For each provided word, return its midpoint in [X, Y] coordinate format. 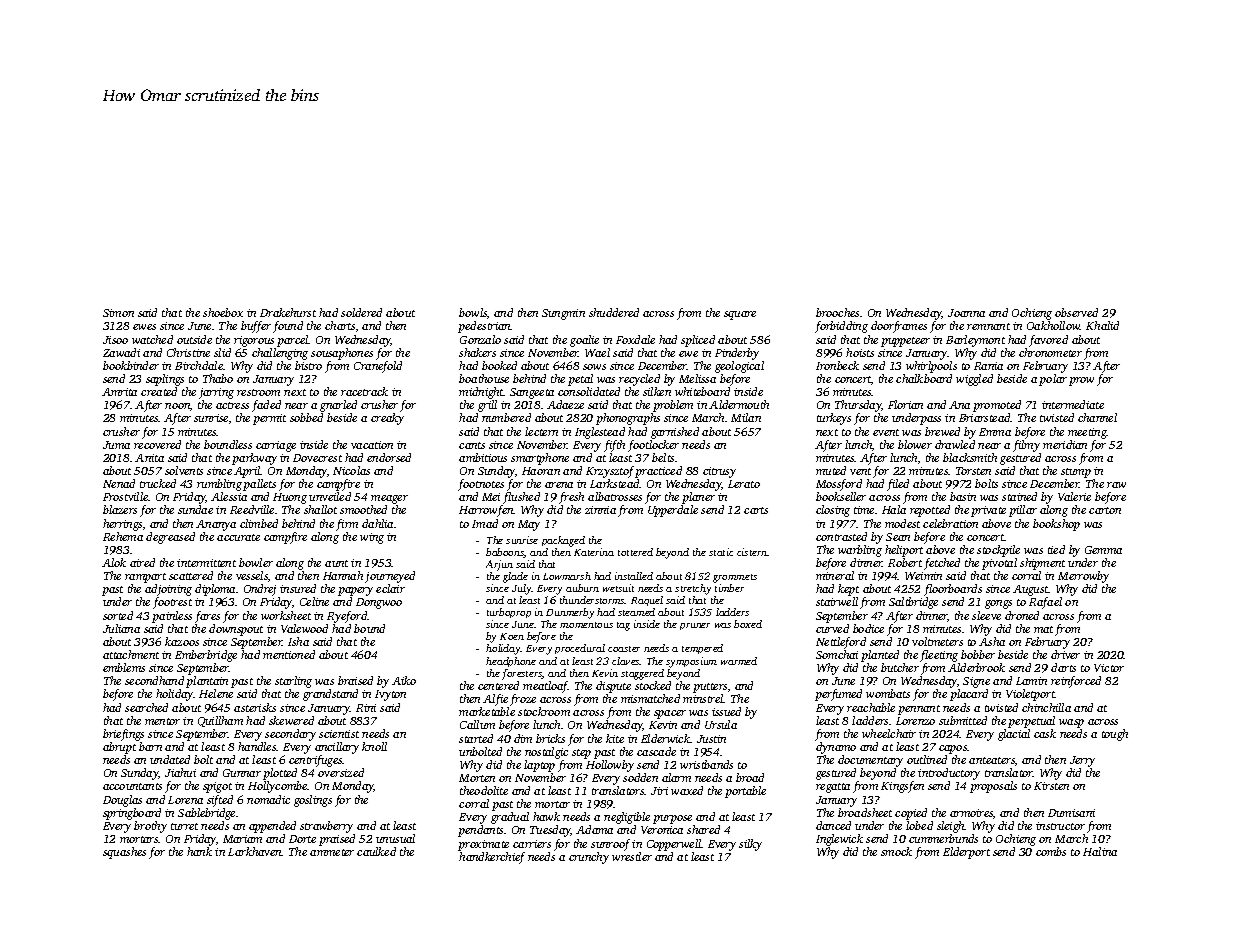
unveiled [330, 496]
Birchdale [199, 365]
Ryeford [347, 617]
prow [1081, 381]
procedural [580, 649]
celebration [950, 523]
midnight [481, 393]
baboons [505, 553]
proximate [483, 845]
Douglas [122, 801]
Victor [1109, 668]
